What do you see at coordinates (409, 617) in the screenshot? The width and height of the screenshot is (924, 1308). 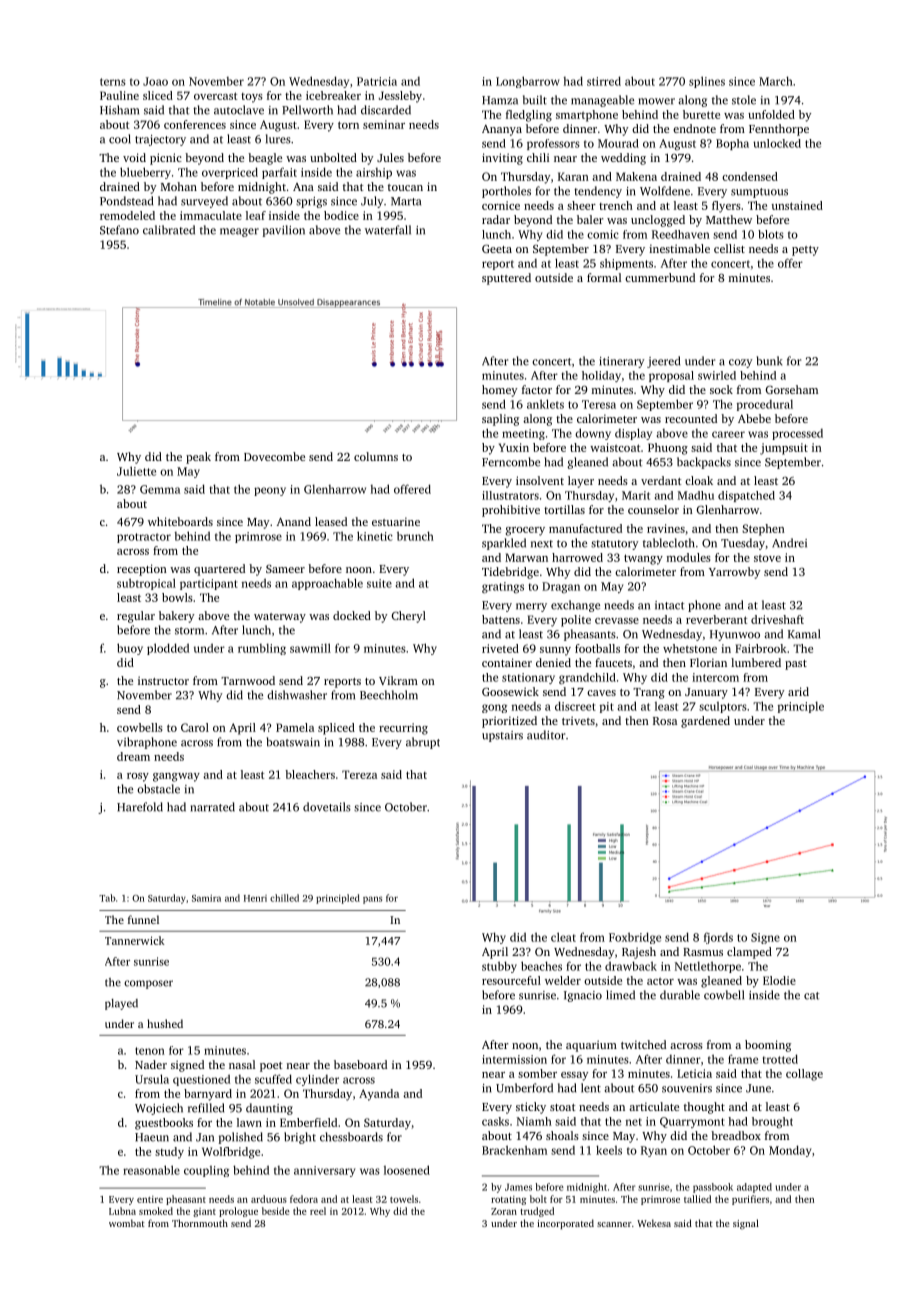 I see `Cheryl` at bounding box center [409, 617].
